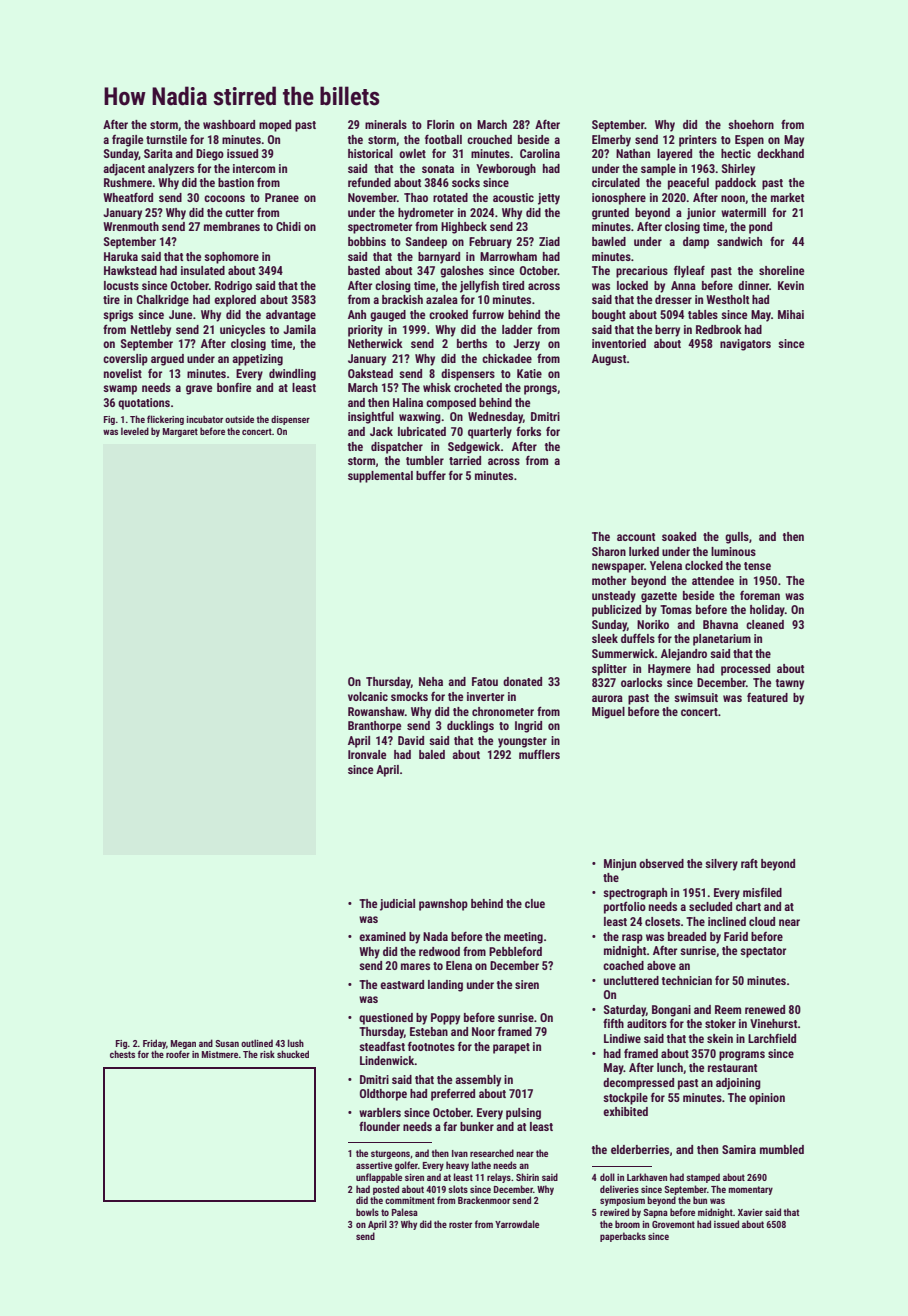 The image size is (908, 1316). Describe the element at coordinates (762, 921) in the screenshot. I see `cloud` at that location.
